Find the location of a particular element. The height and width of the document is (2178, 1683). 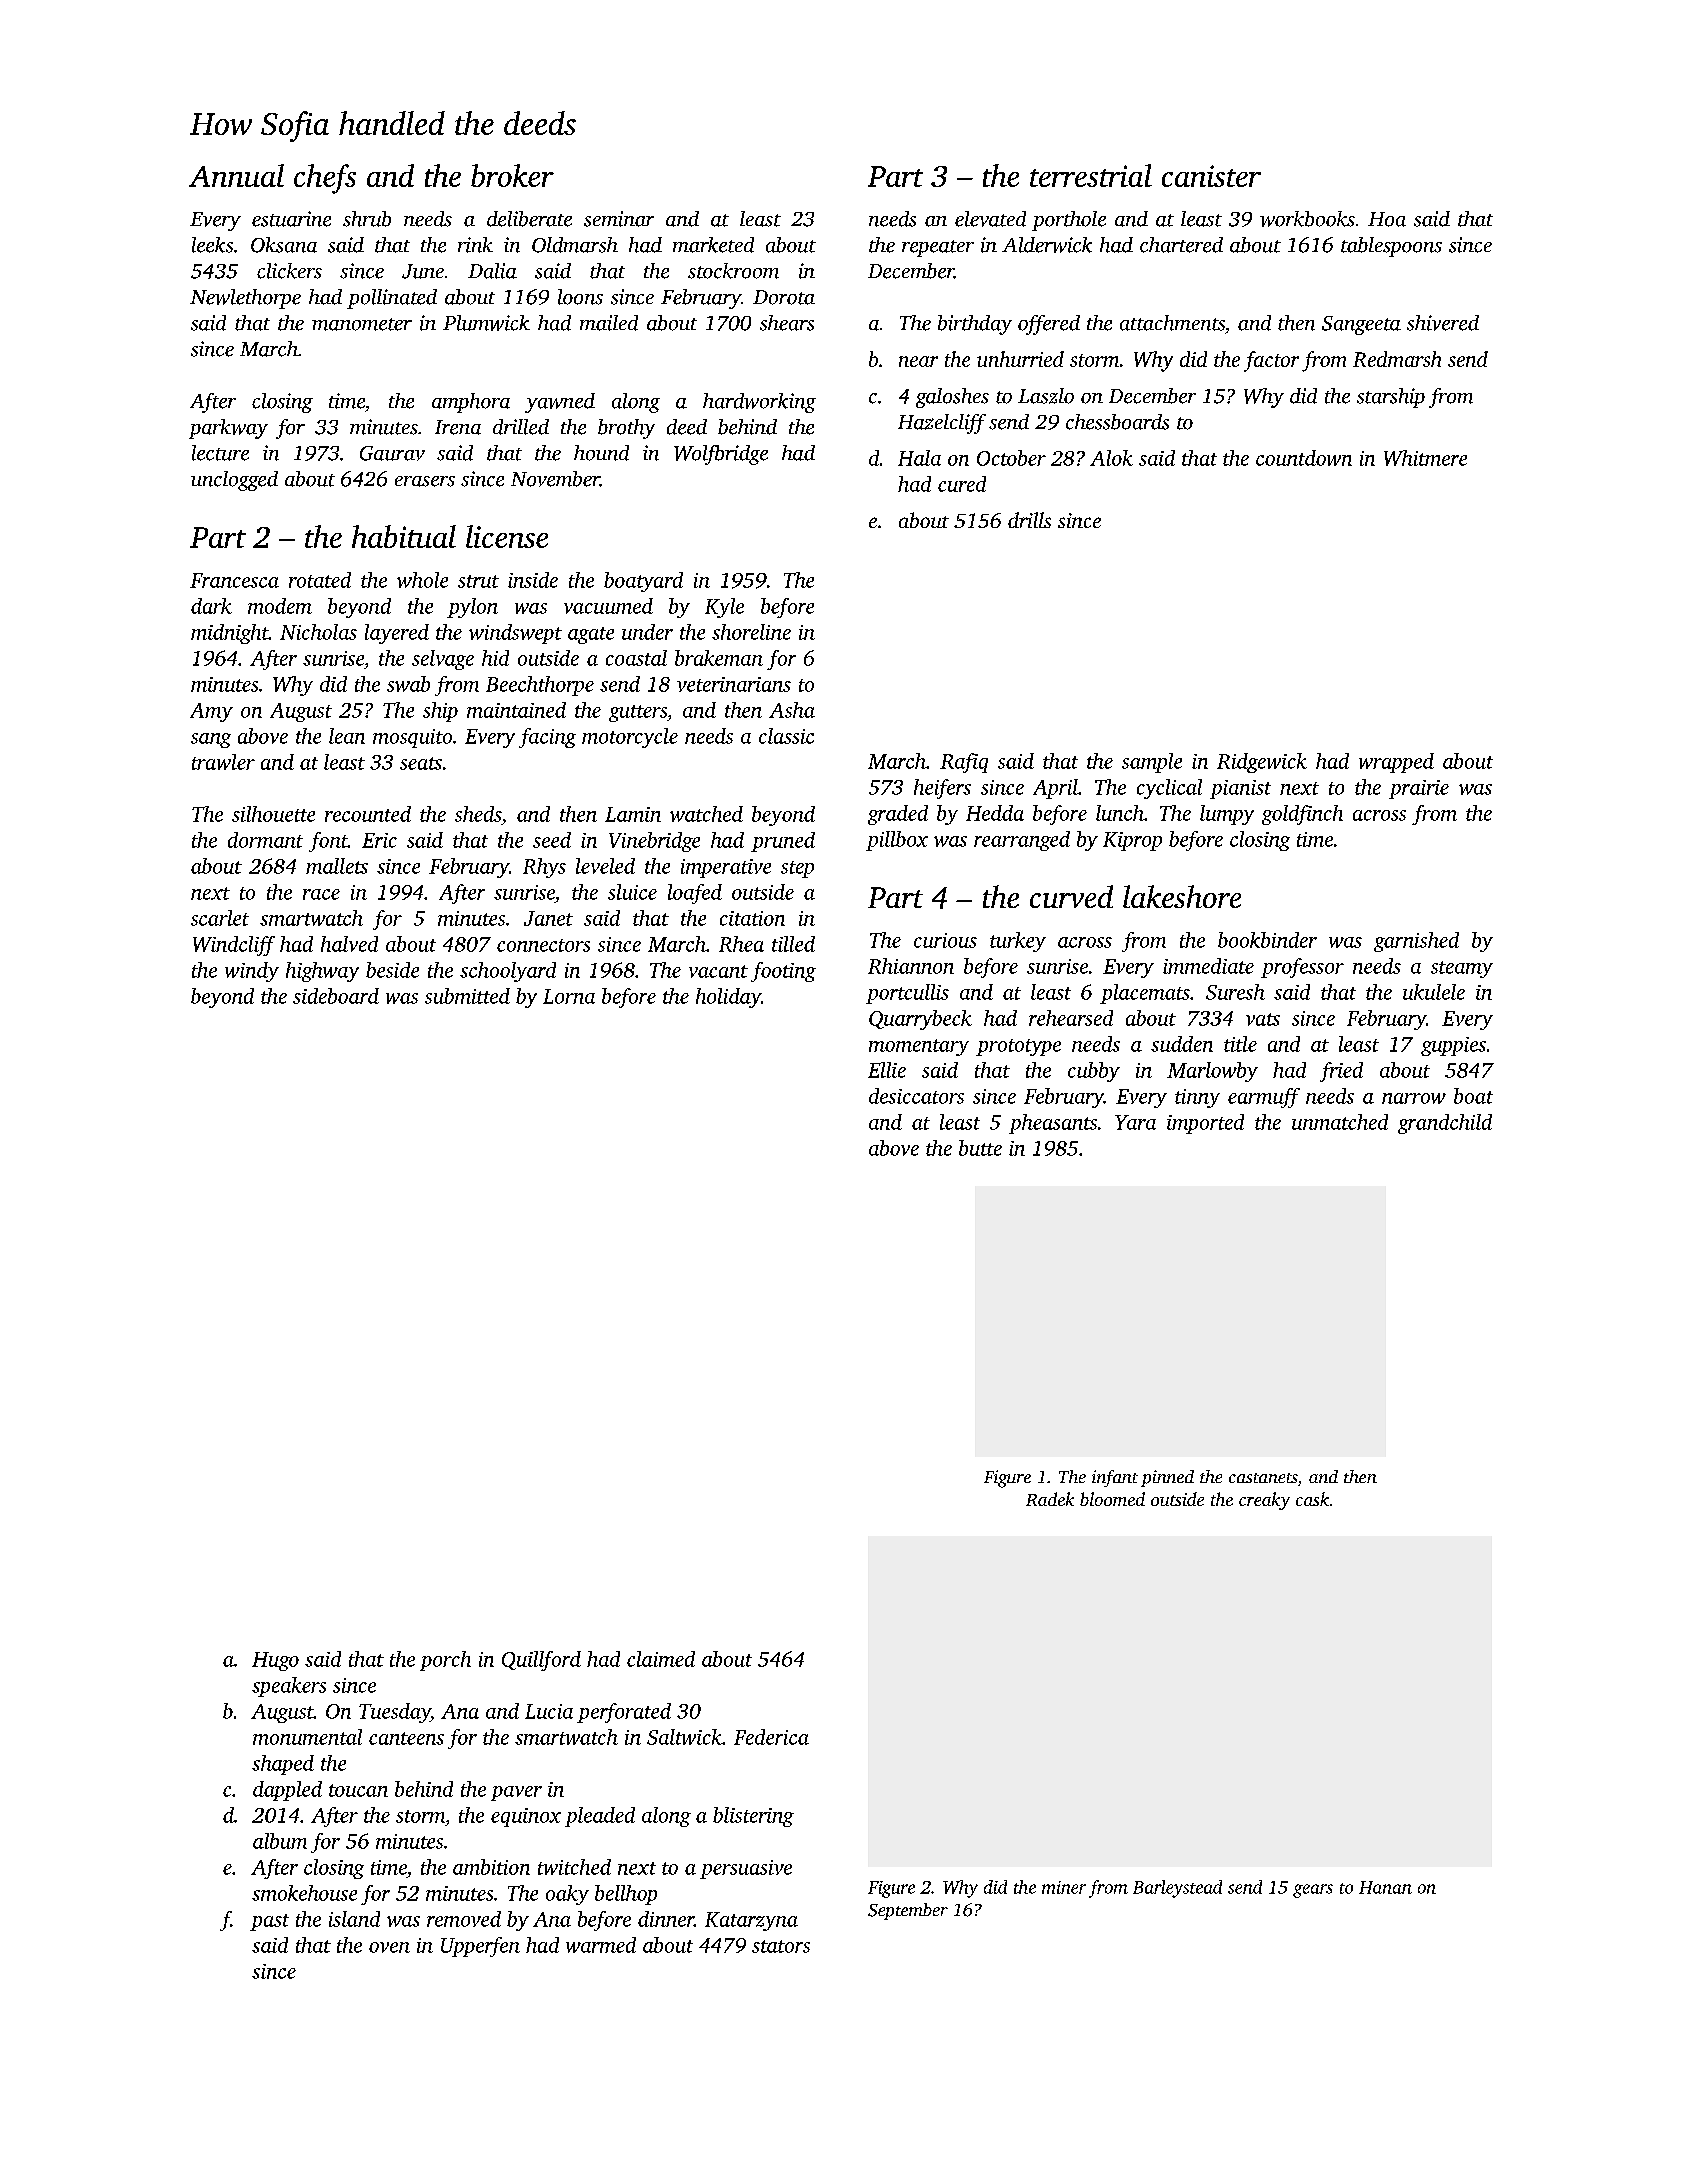

past is located at coordinates (269, 1922).
